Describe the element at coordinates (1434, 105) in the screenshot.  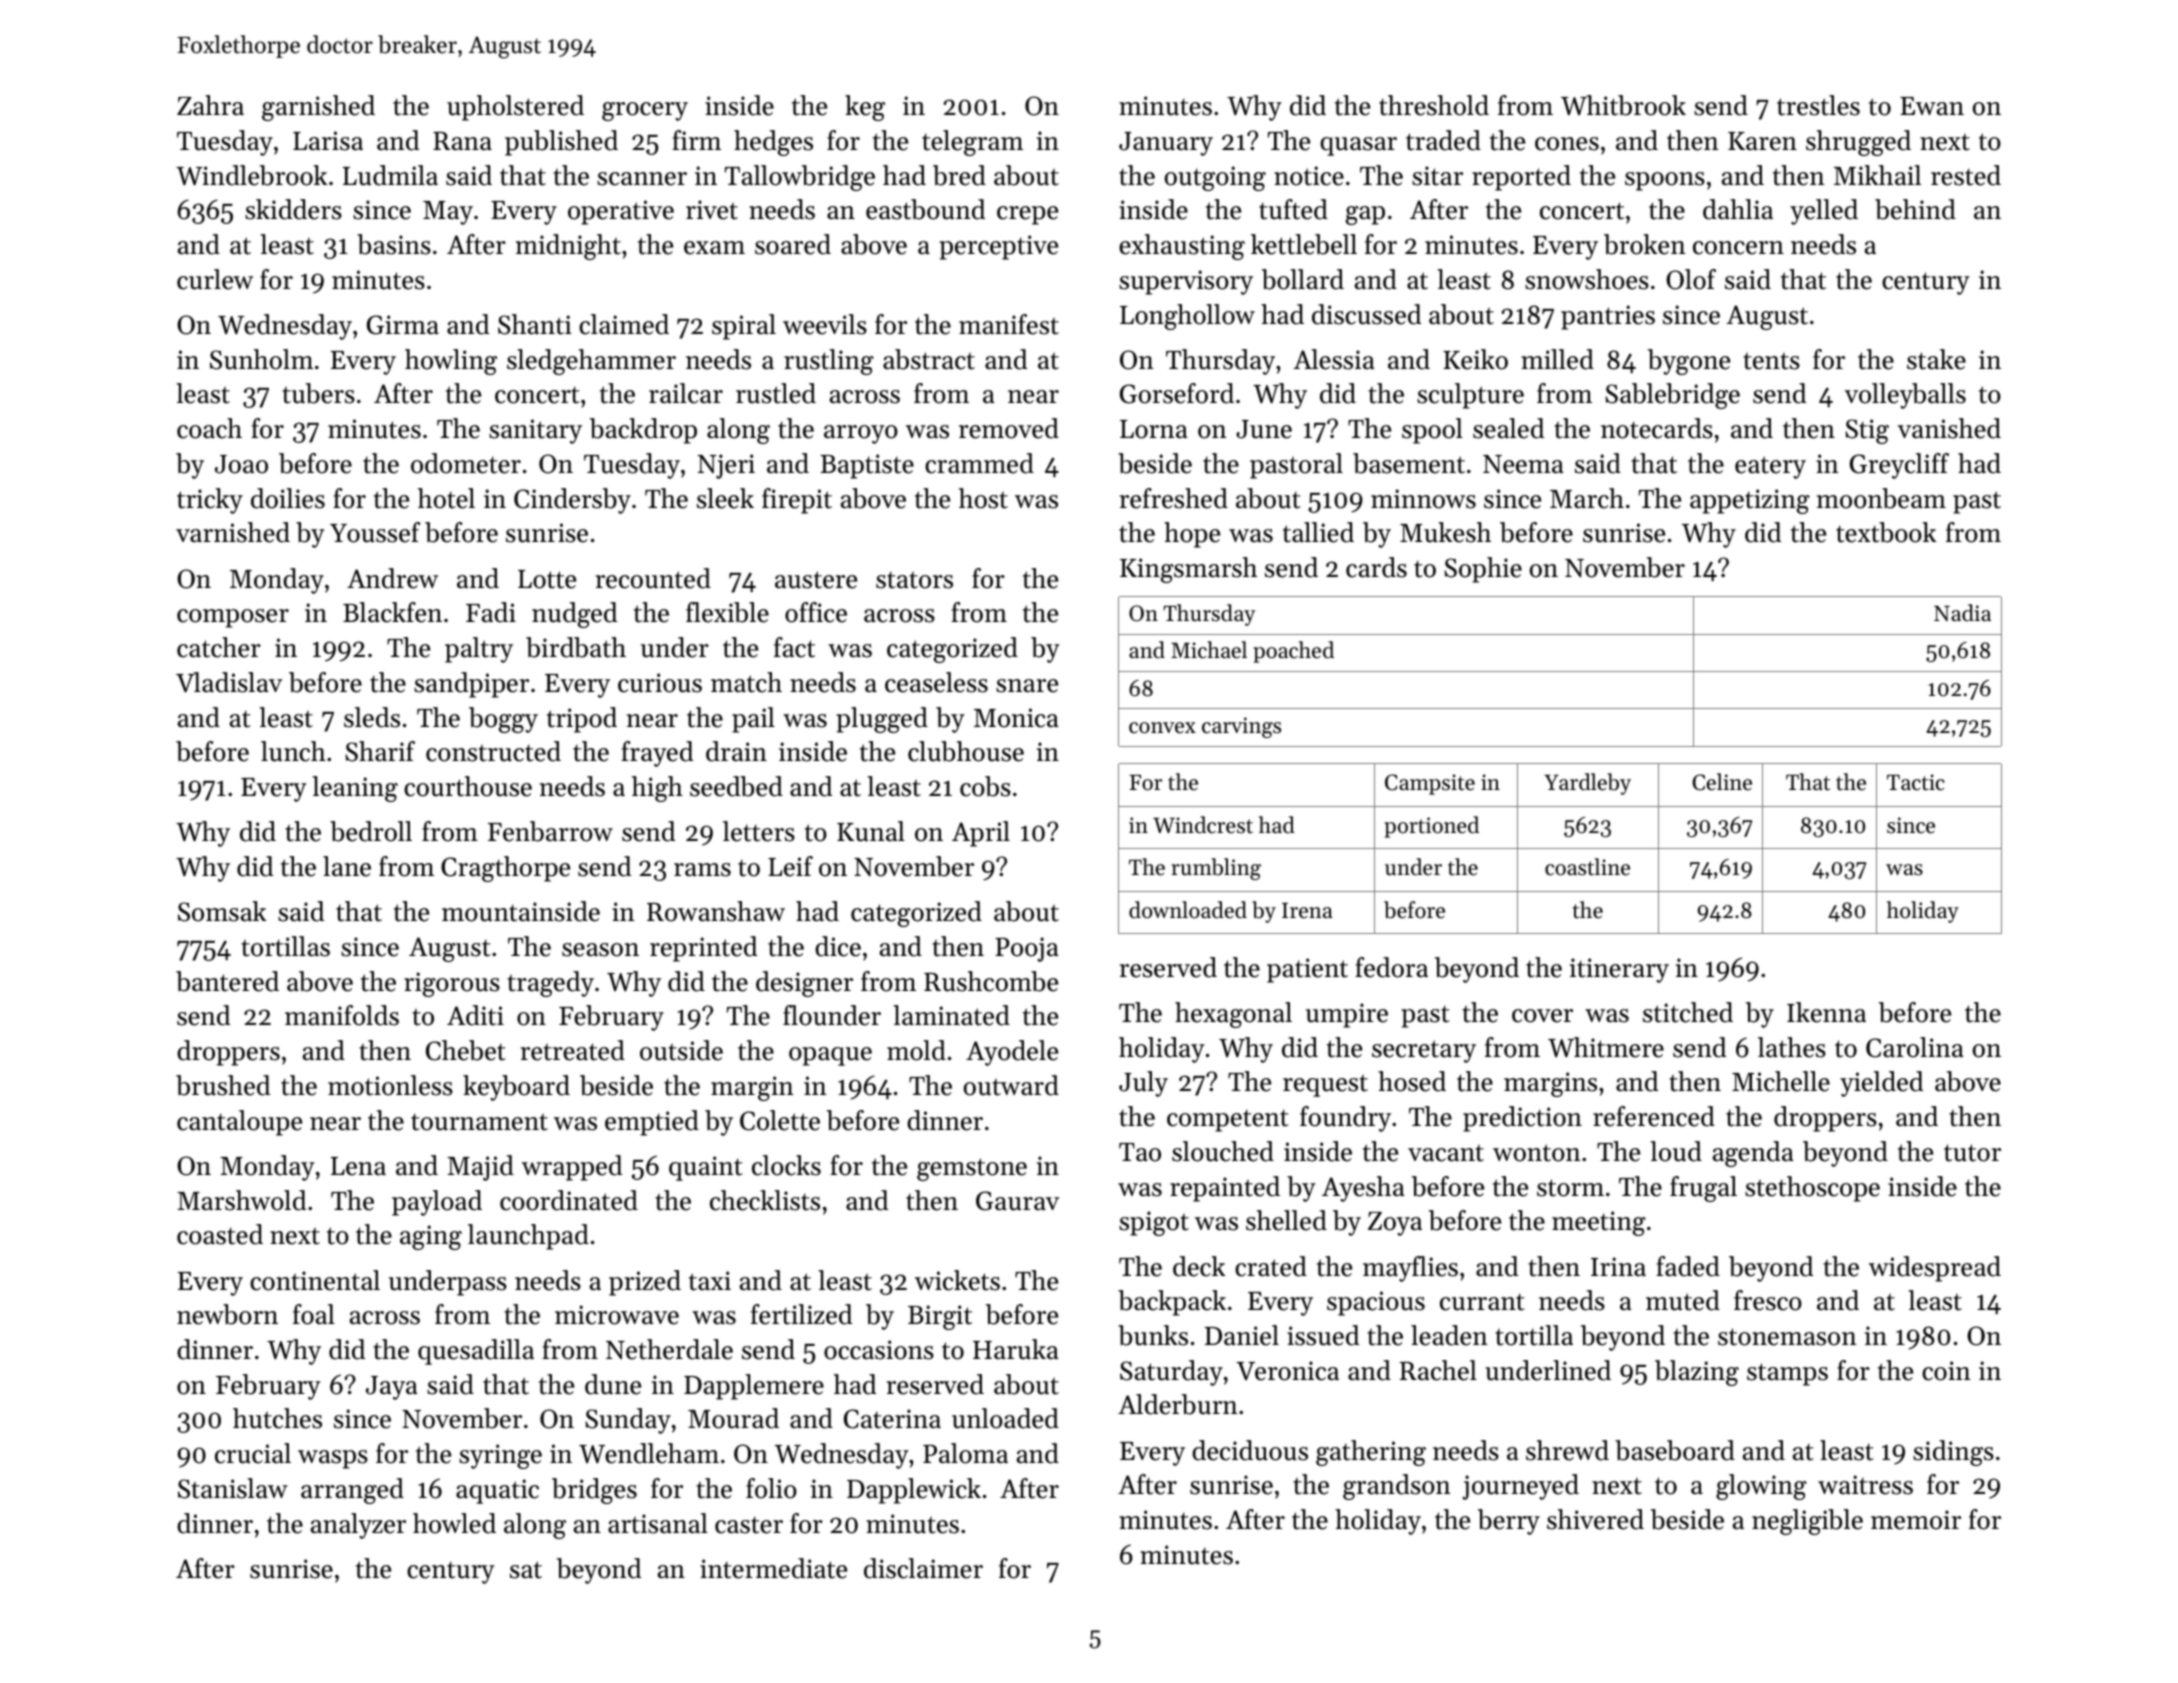
I see `threshold` at that location.
